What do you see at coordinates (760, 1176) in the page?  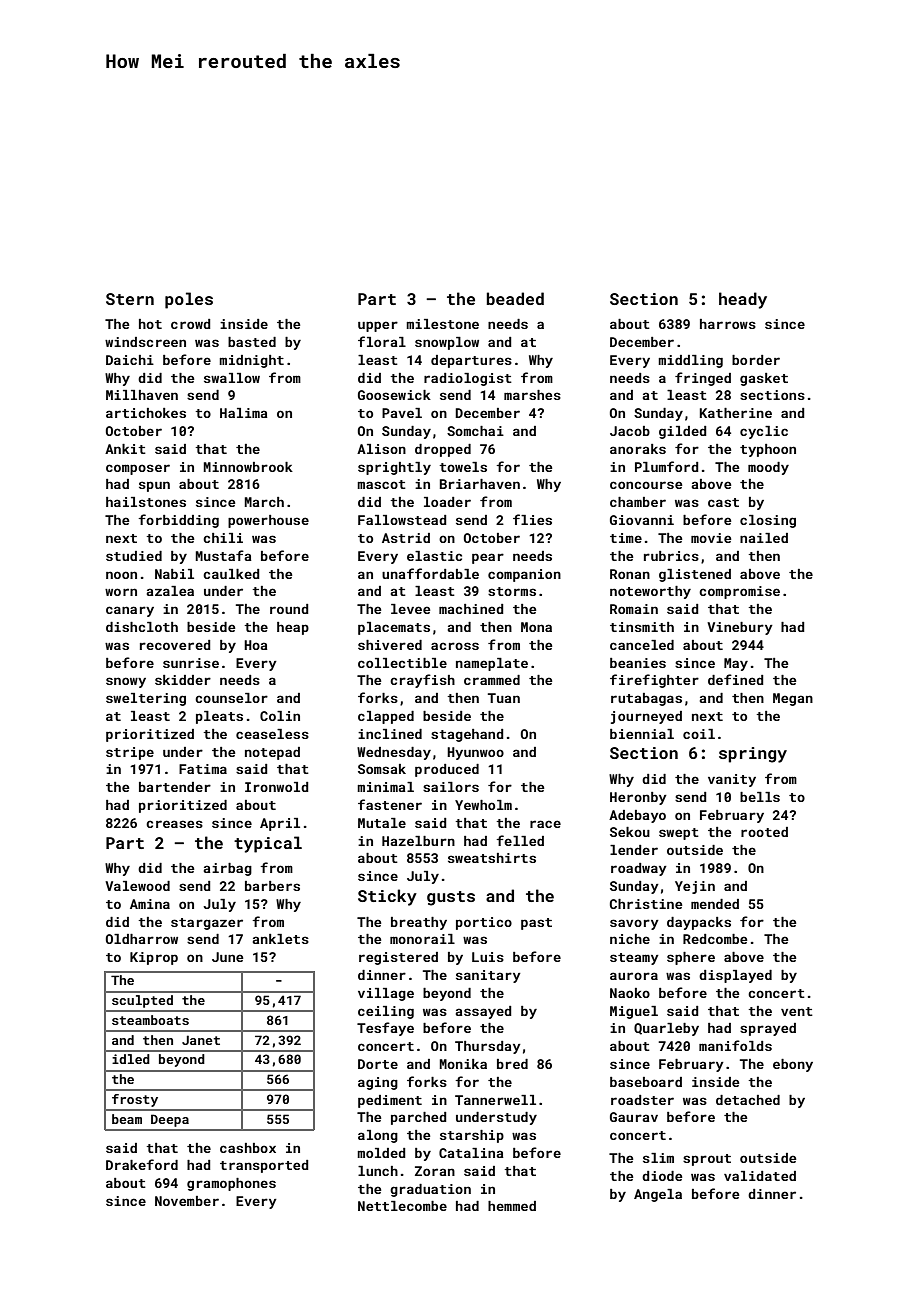 I see `validated` at bounding box center [760, 1176].
